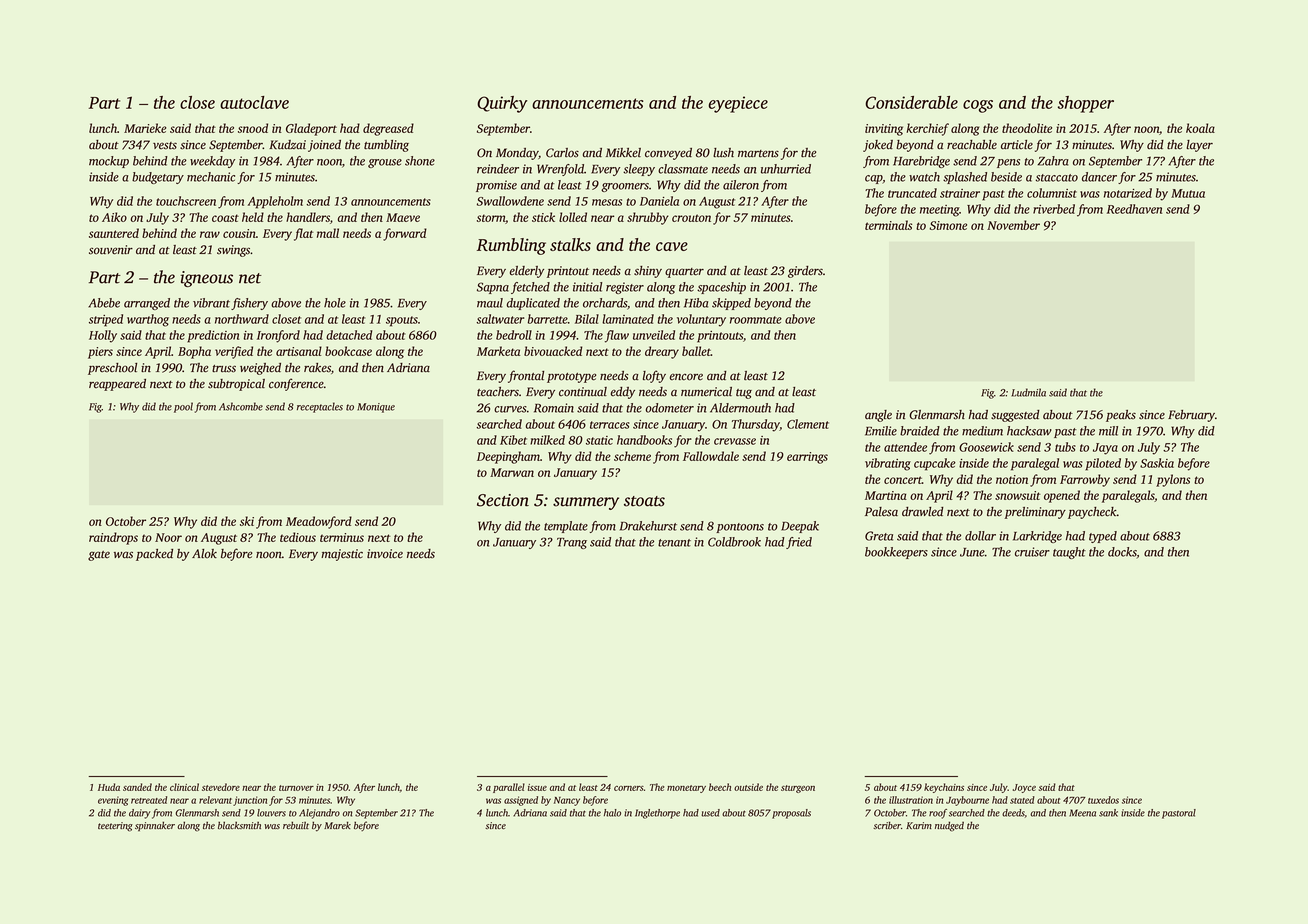 The height and width of the screenshot is (924, 1308). I want to click on igneous, so click(207, 279).
